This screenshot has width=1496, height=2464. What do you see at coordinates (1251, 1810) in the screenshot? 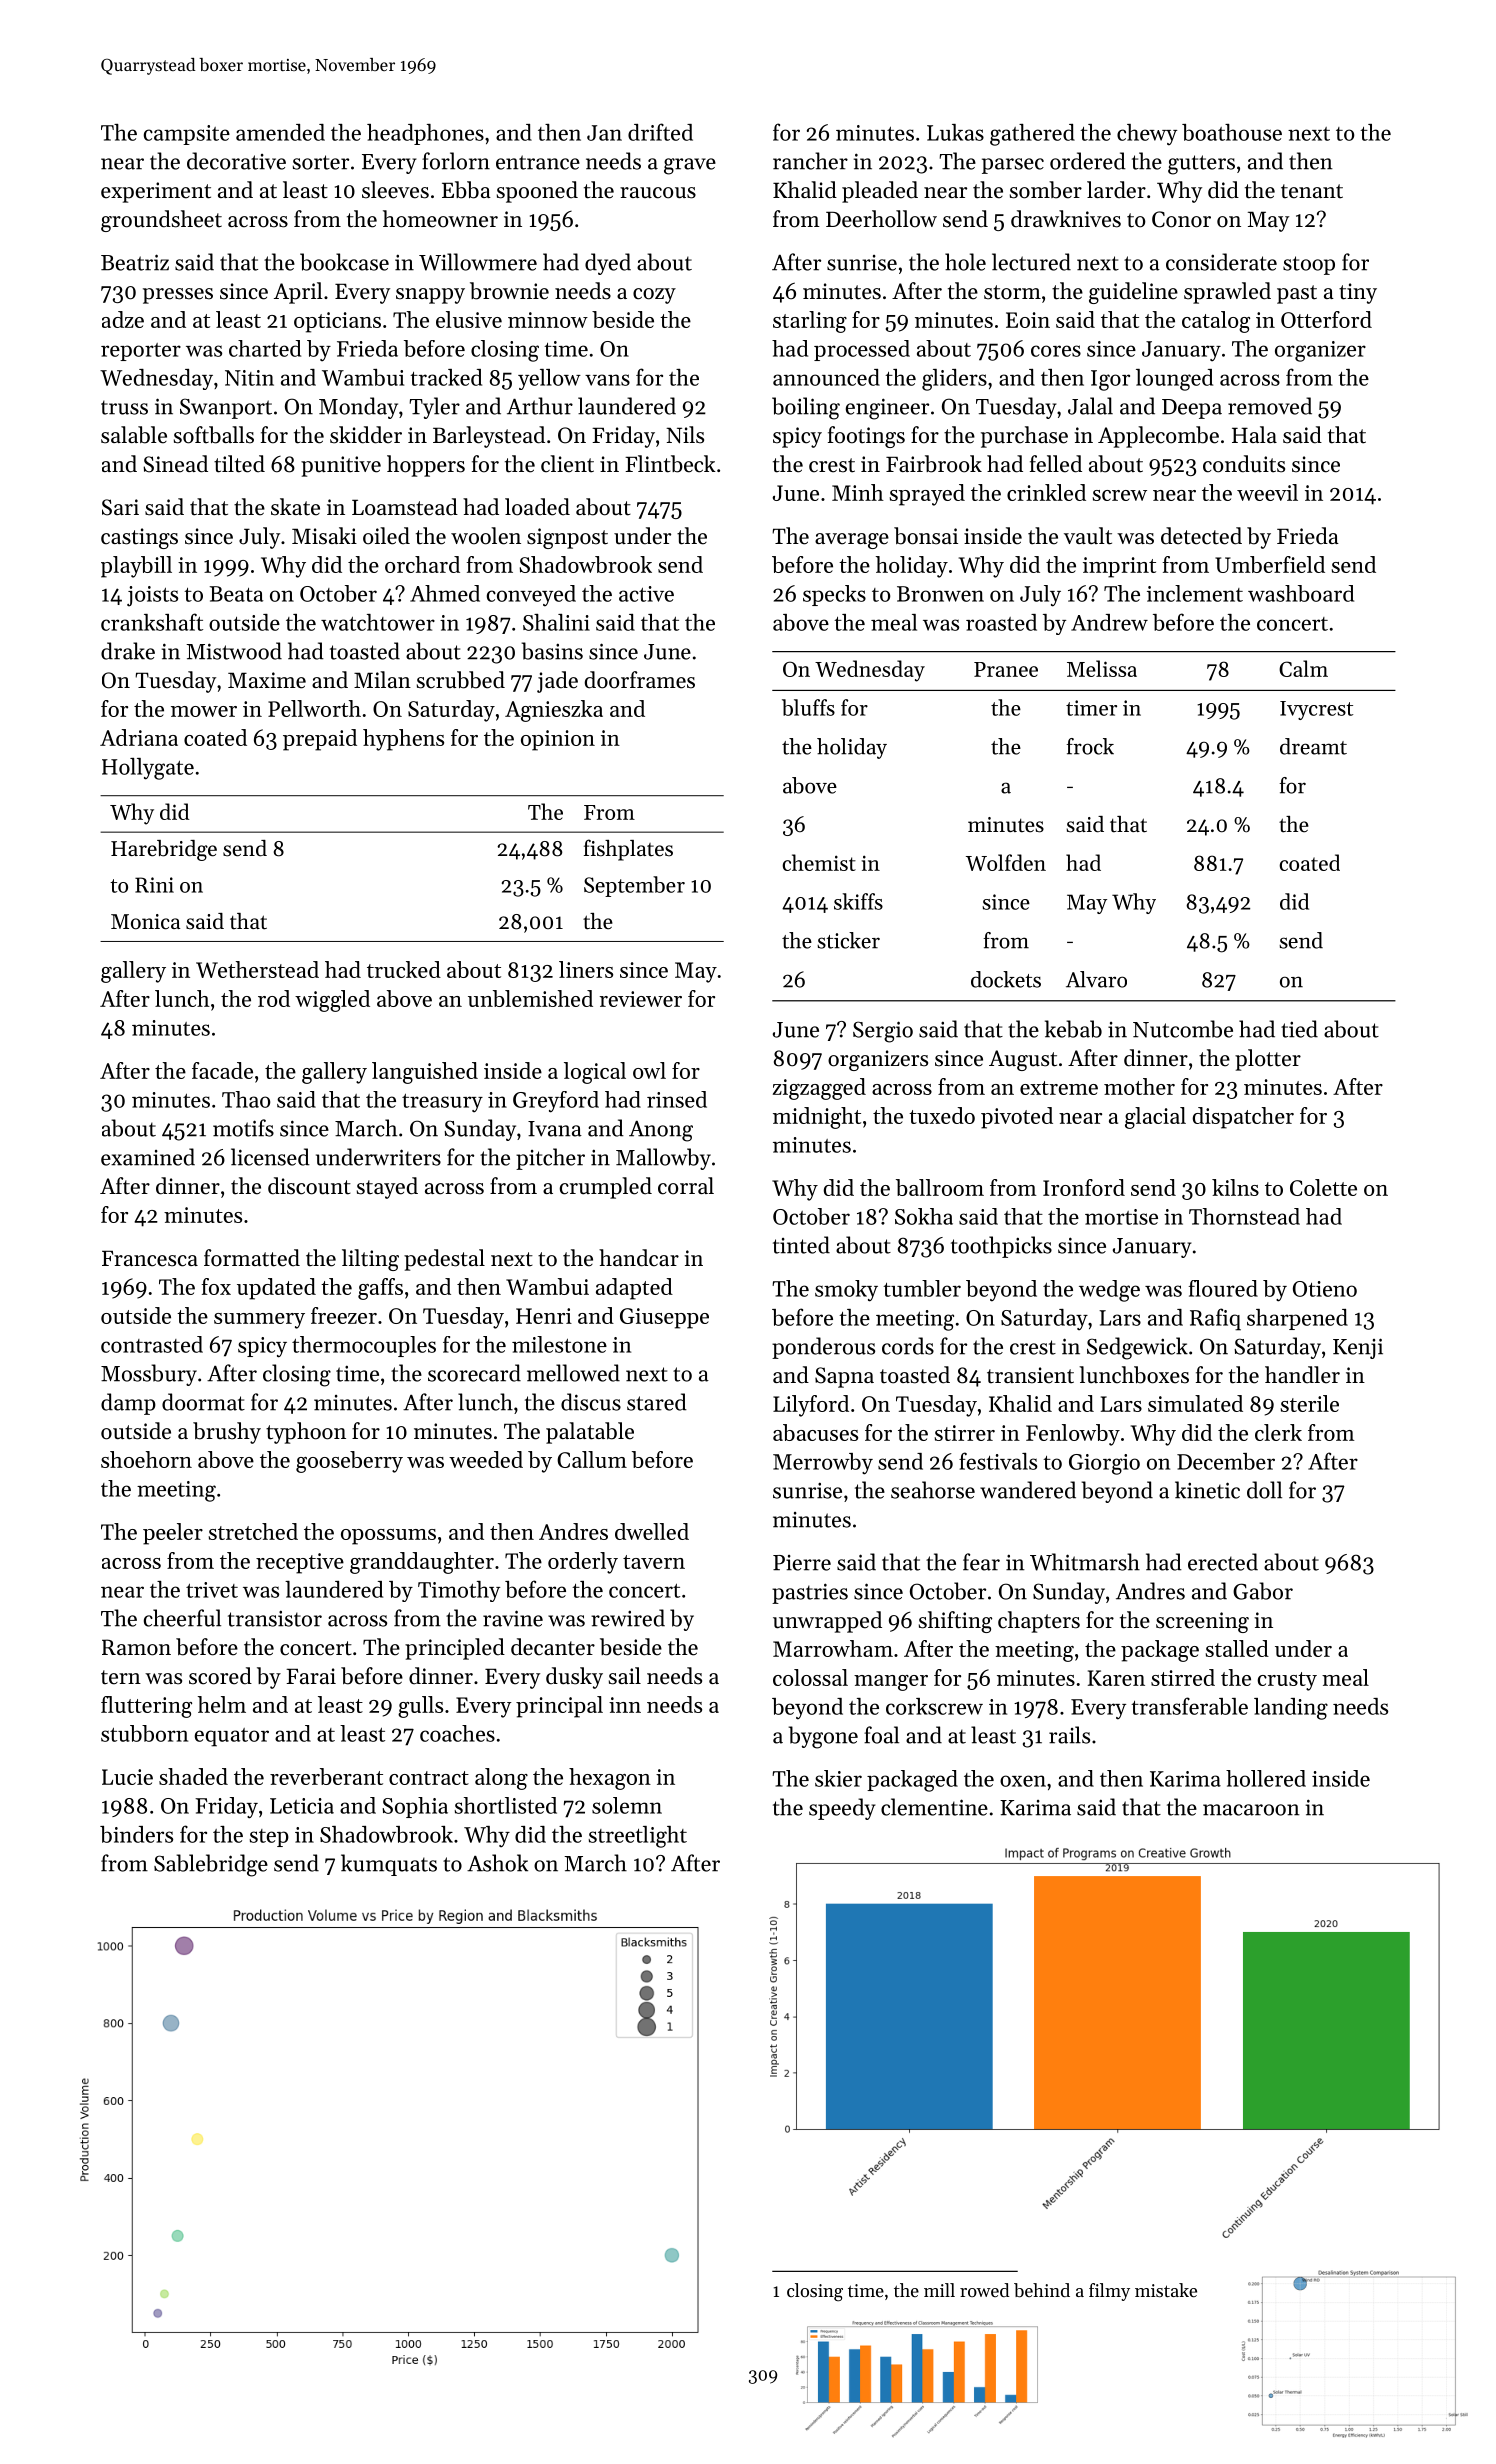
I see `macaroon` at bounding box center [1251, 1810].
